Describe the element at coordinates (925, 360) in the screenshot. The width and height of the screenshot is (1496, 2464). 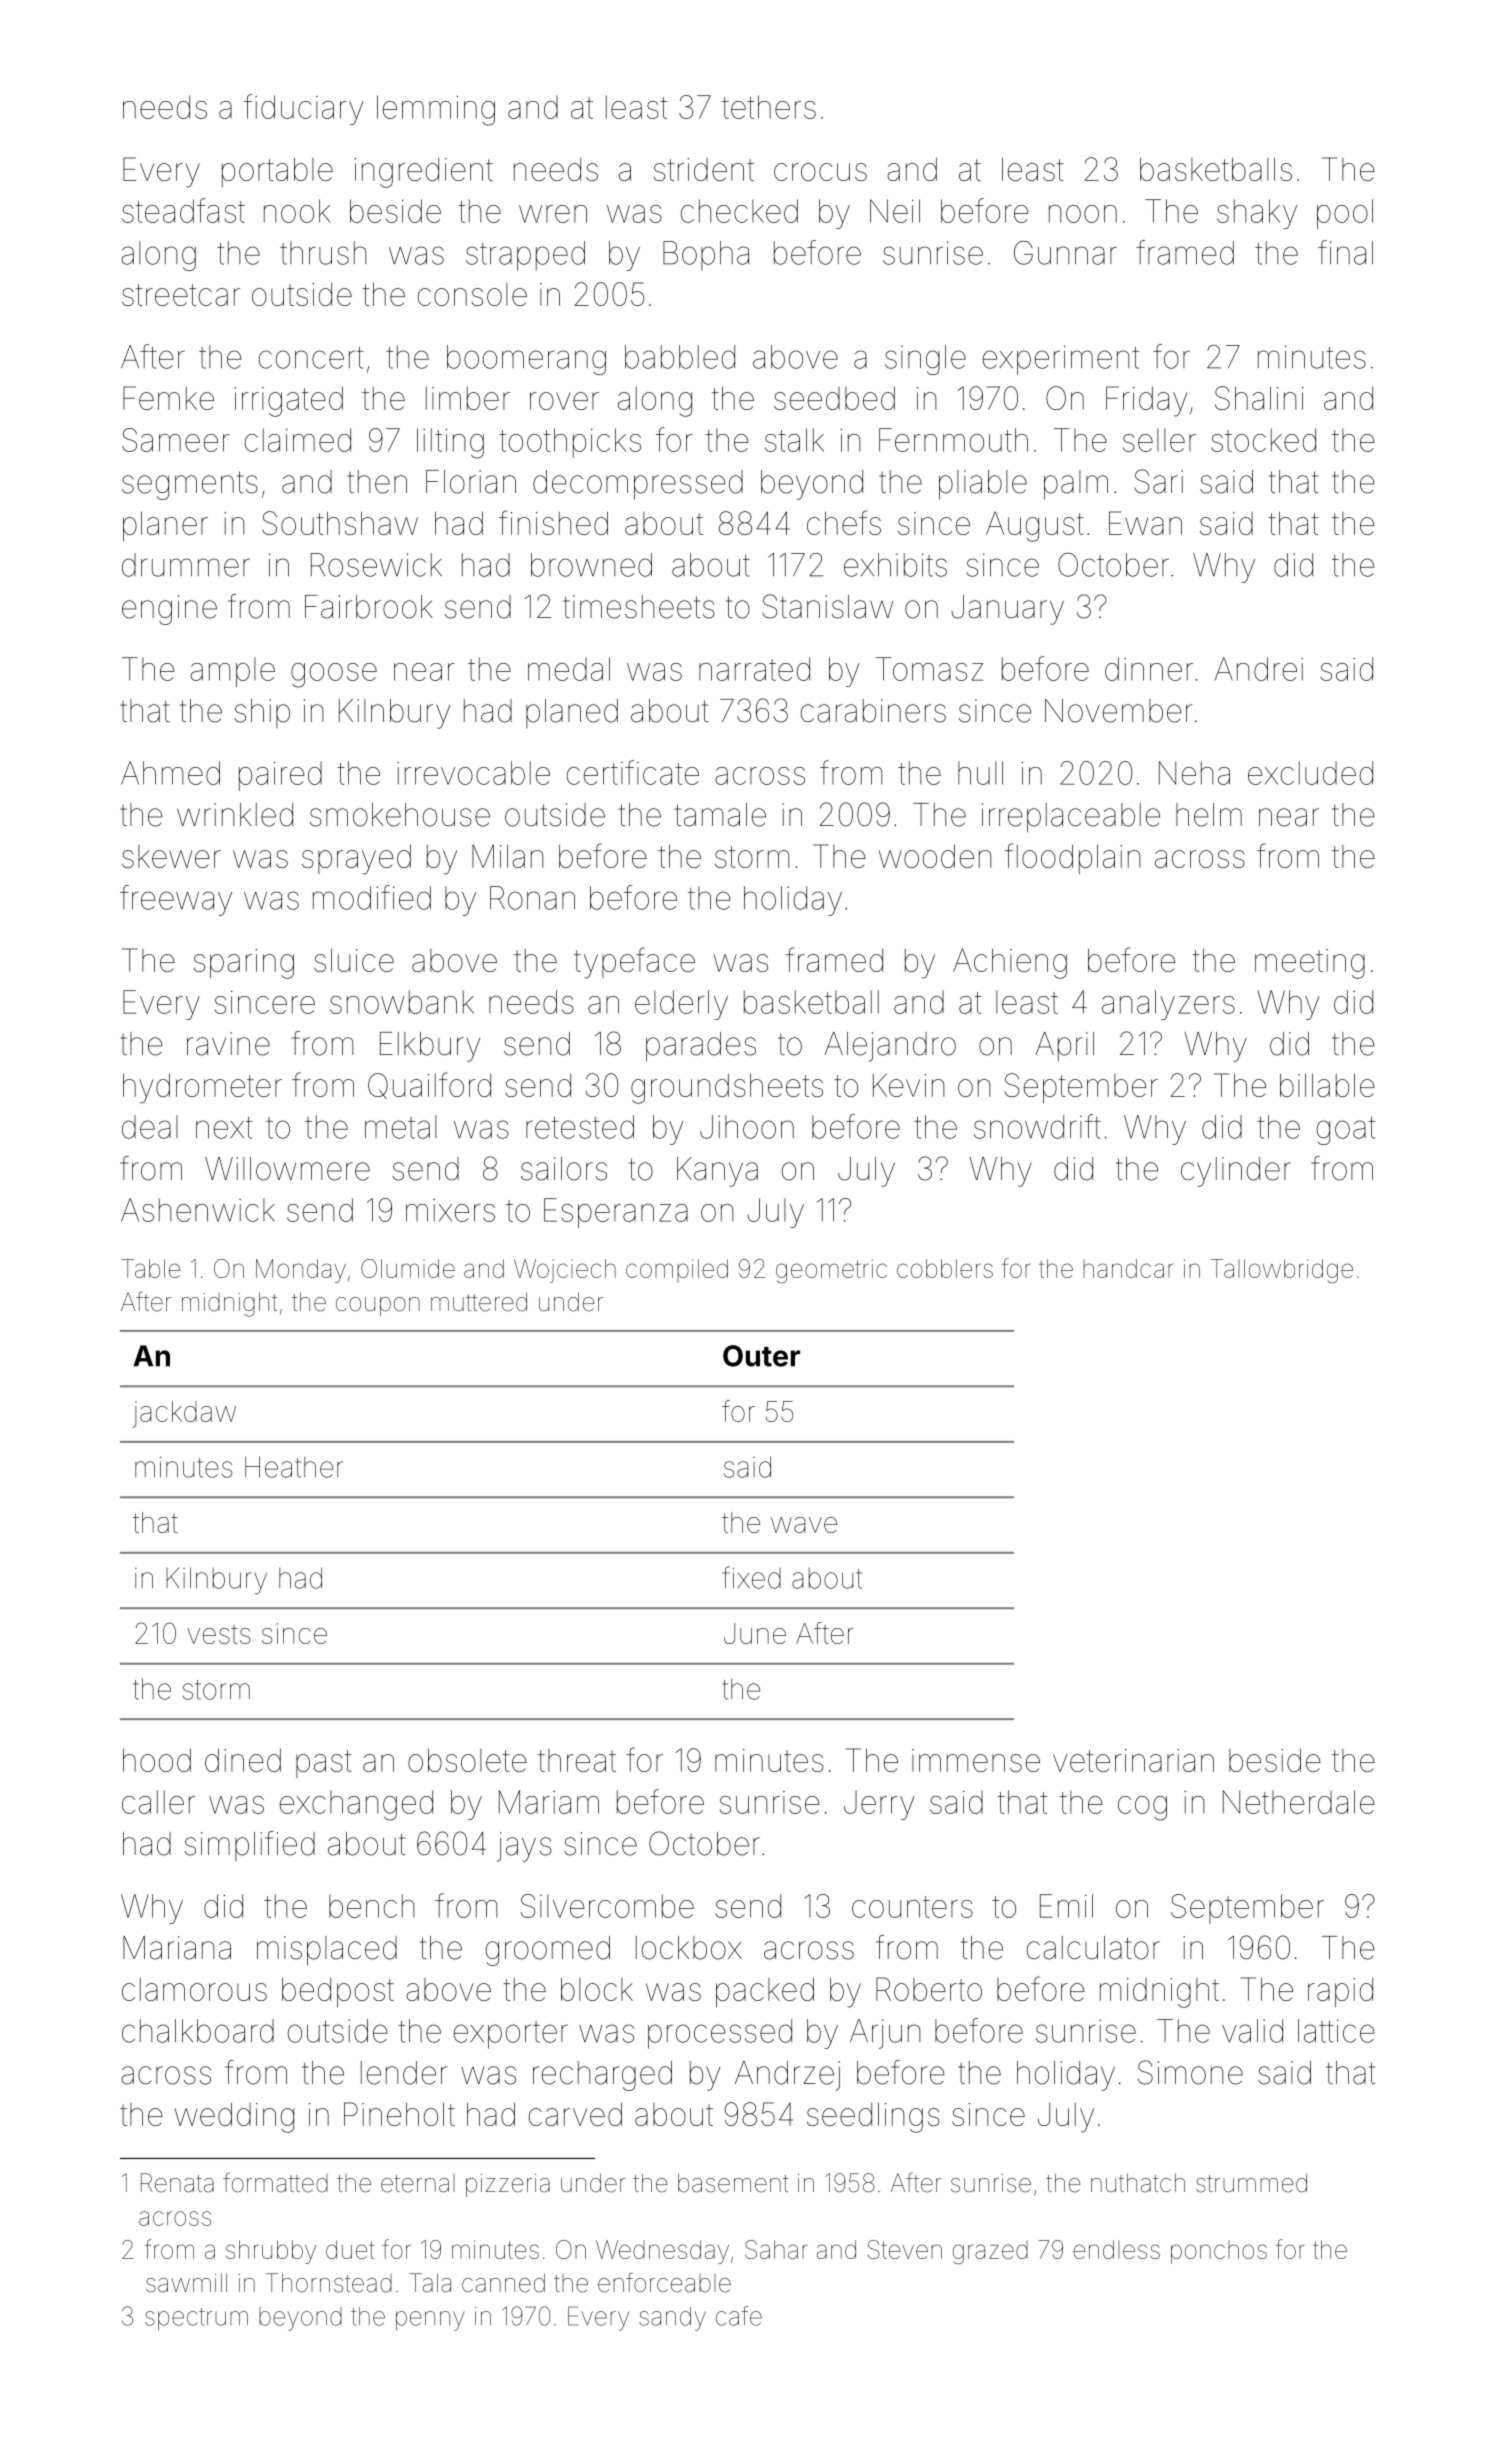
I see `single` at that location.
